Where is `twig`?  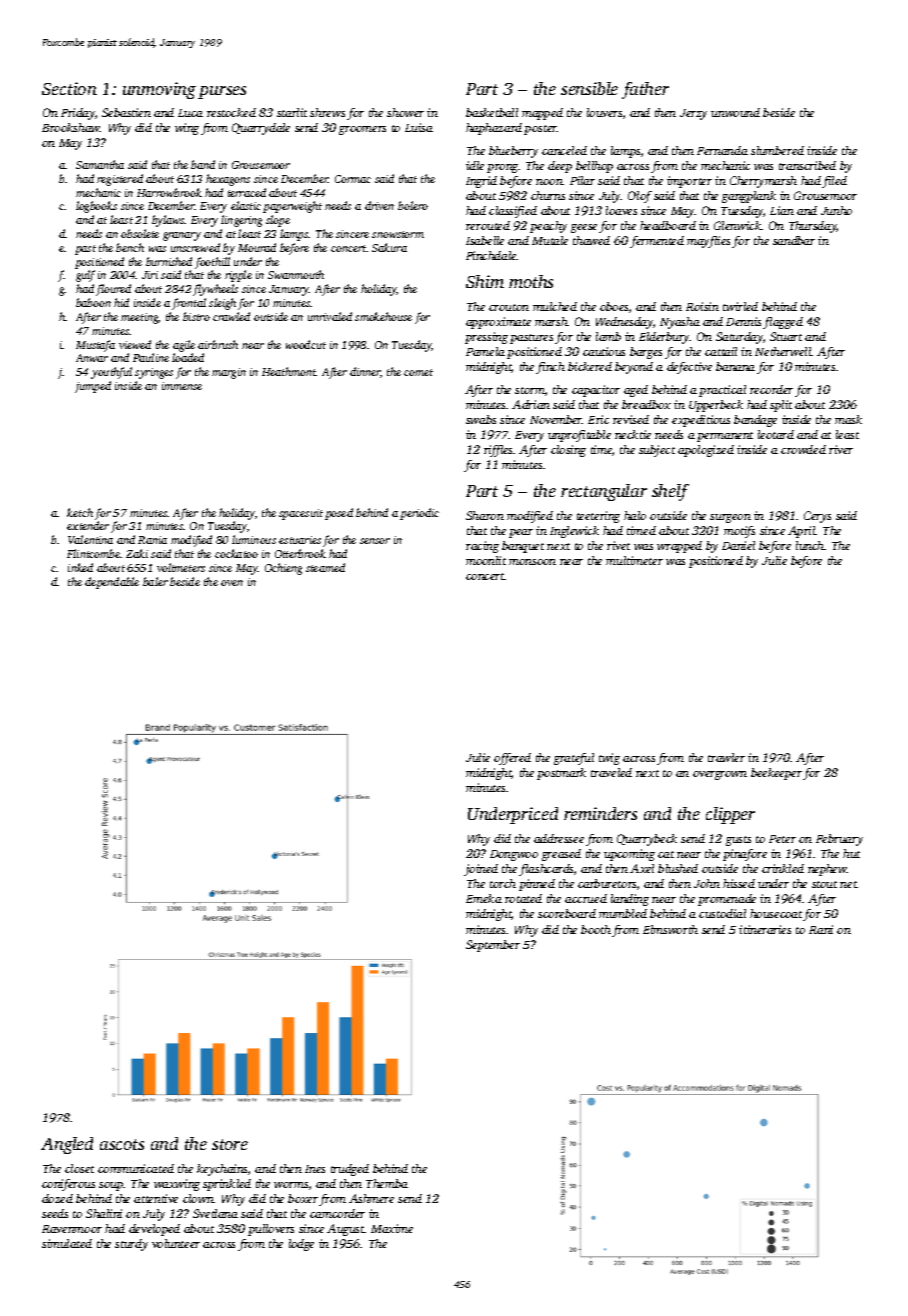 twig is located at coordinates (609, 759).
